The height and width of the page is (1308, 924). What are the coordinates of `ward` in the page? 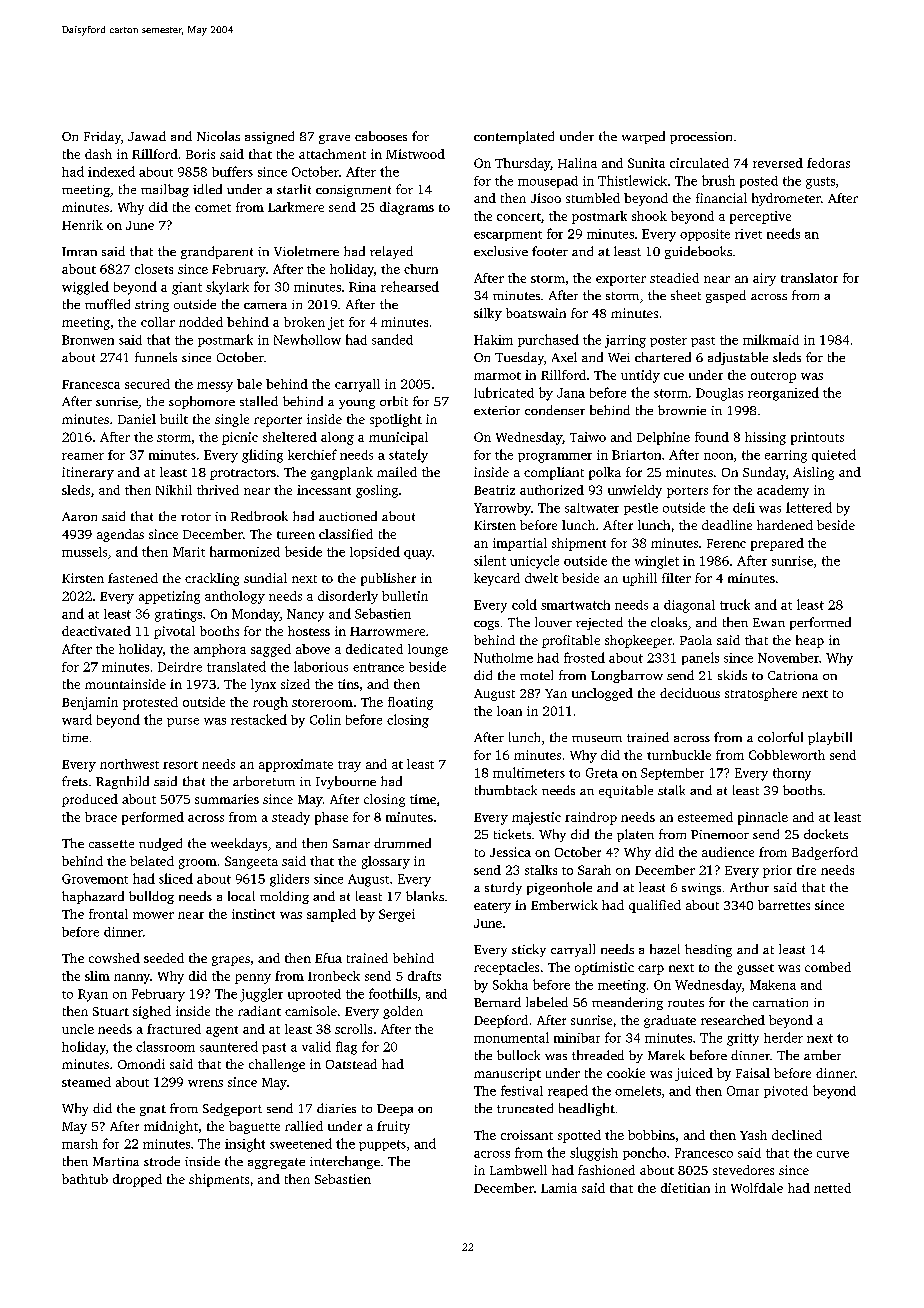 It's located at (77, 719).
